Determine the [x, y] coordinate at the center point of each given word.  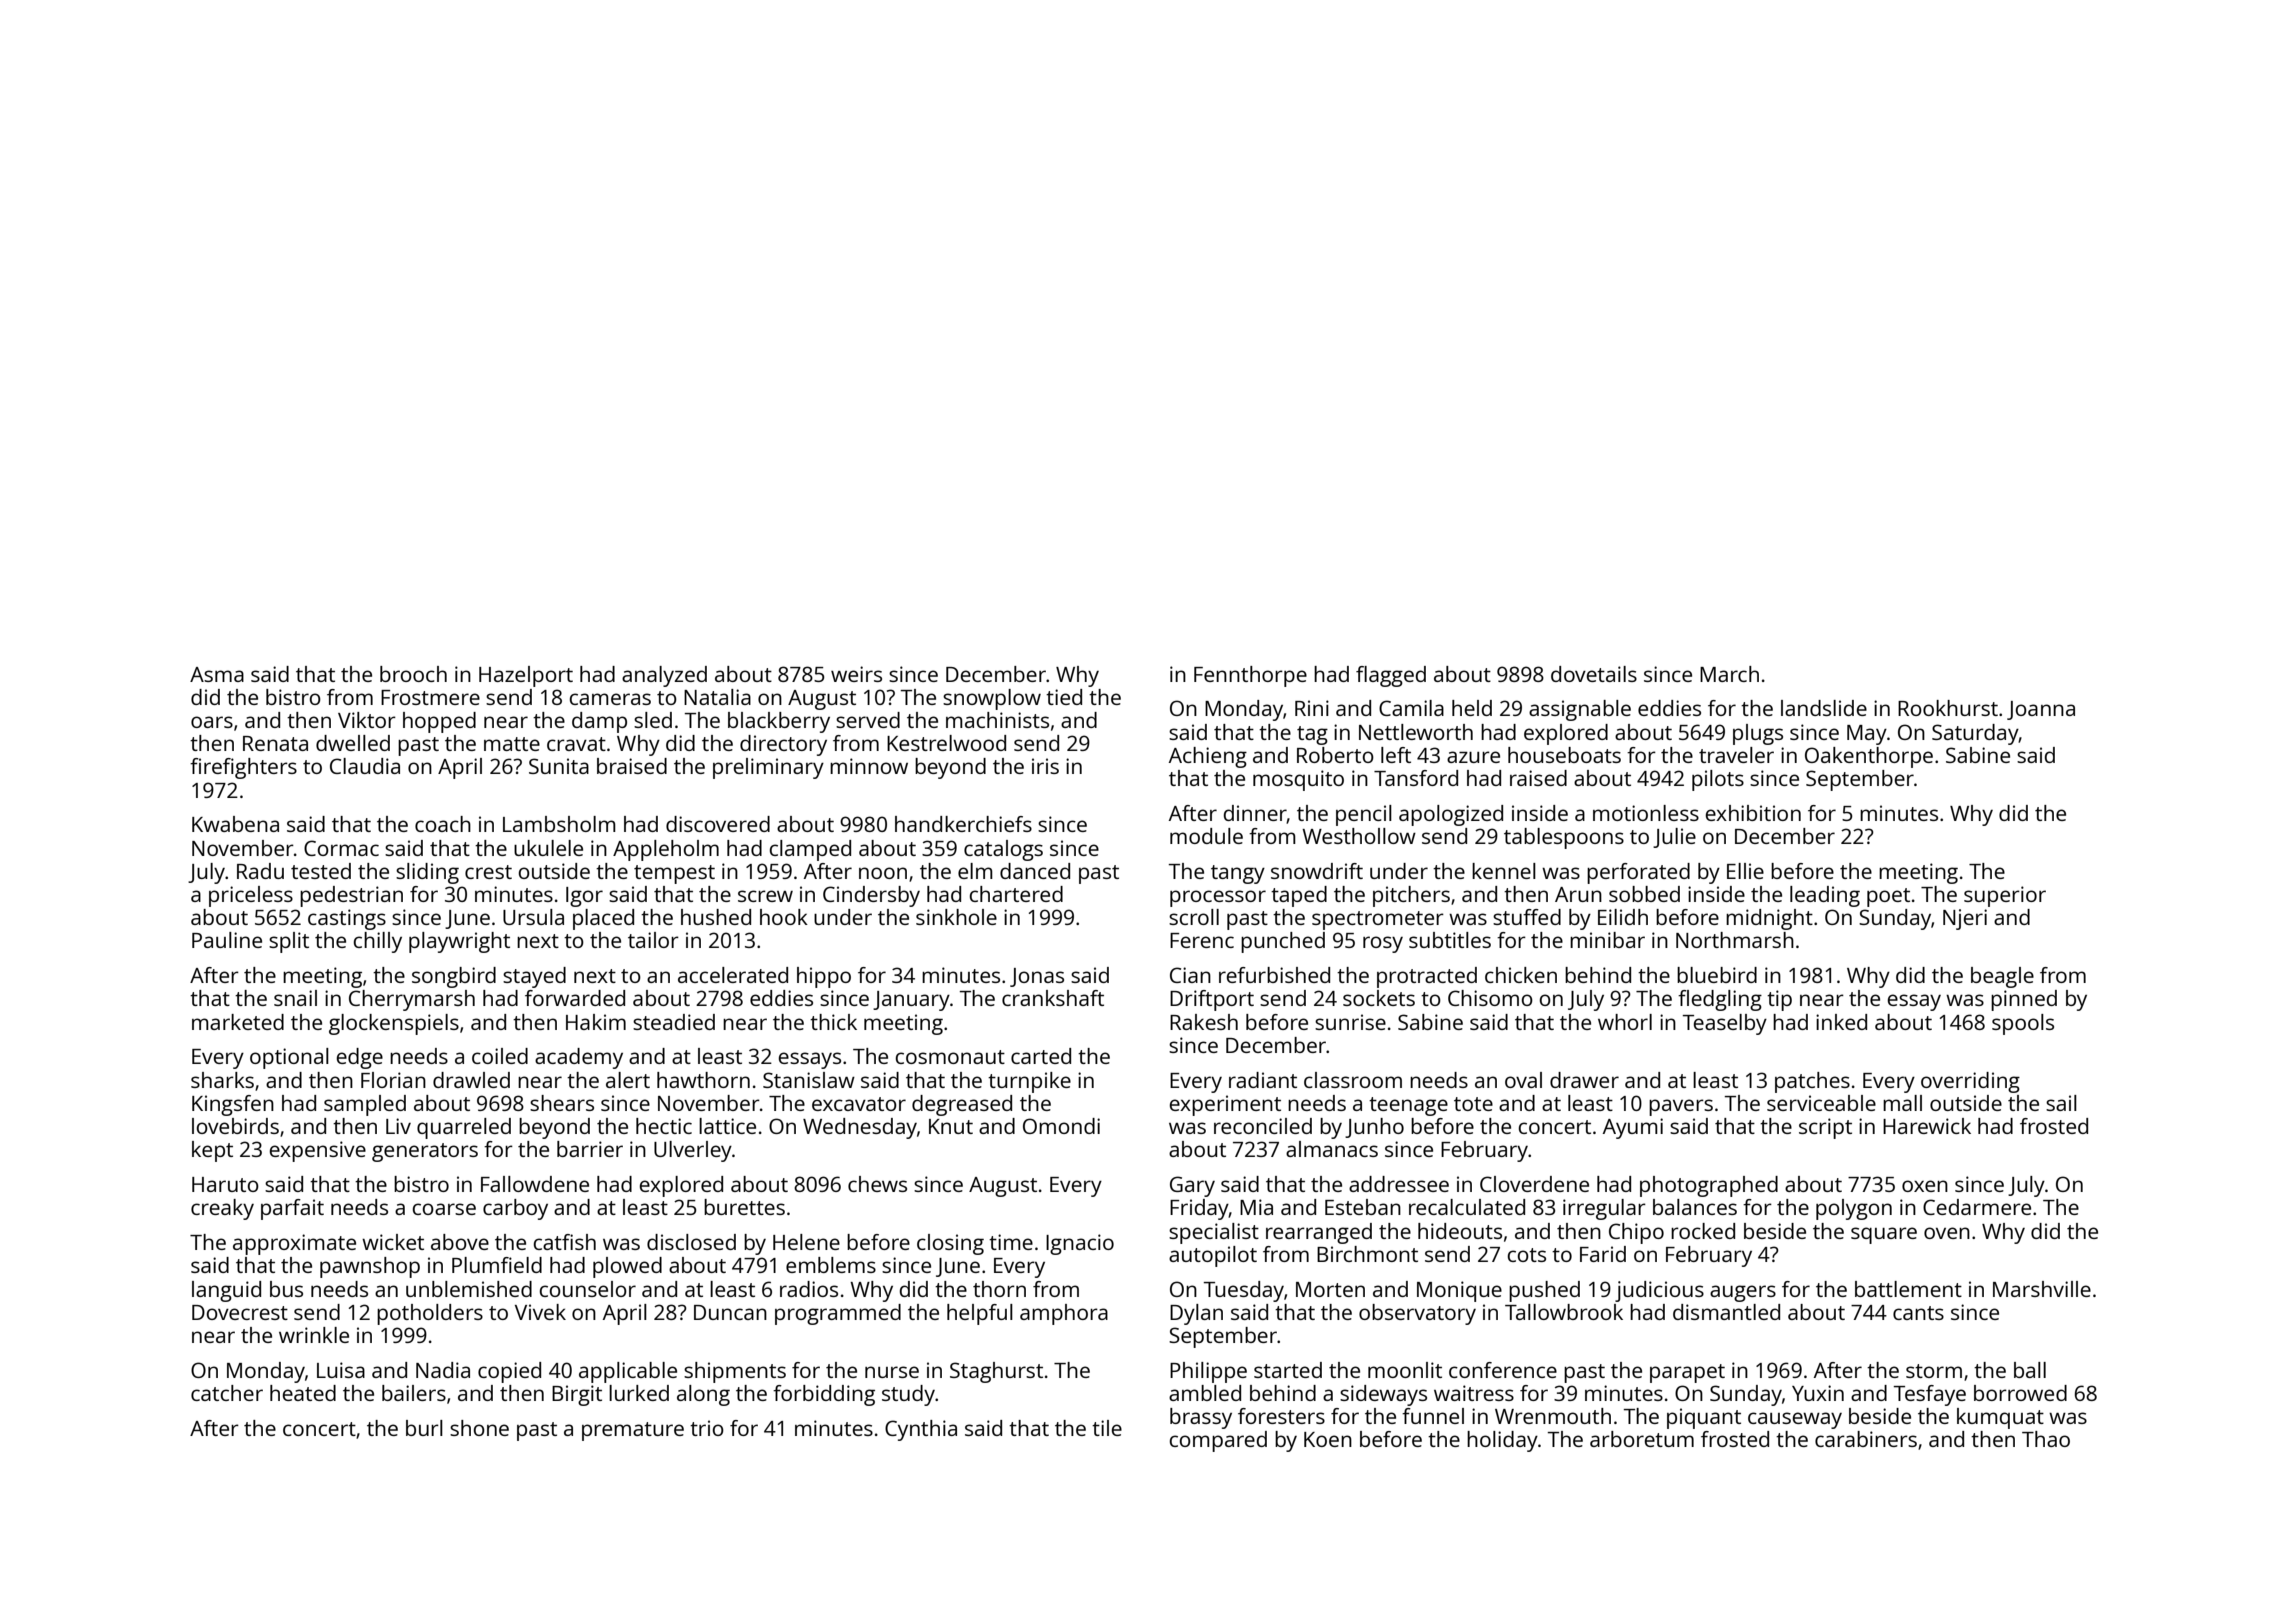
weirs [856, 674]
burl [424, 1428]
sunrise [1350, 1022]
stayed [534, 977]
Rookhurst [1948, 708]
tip [1779, 1000]
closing [950, 1244]
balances [1695, 1207]
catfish [564, 1242]
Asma [217, 674]
